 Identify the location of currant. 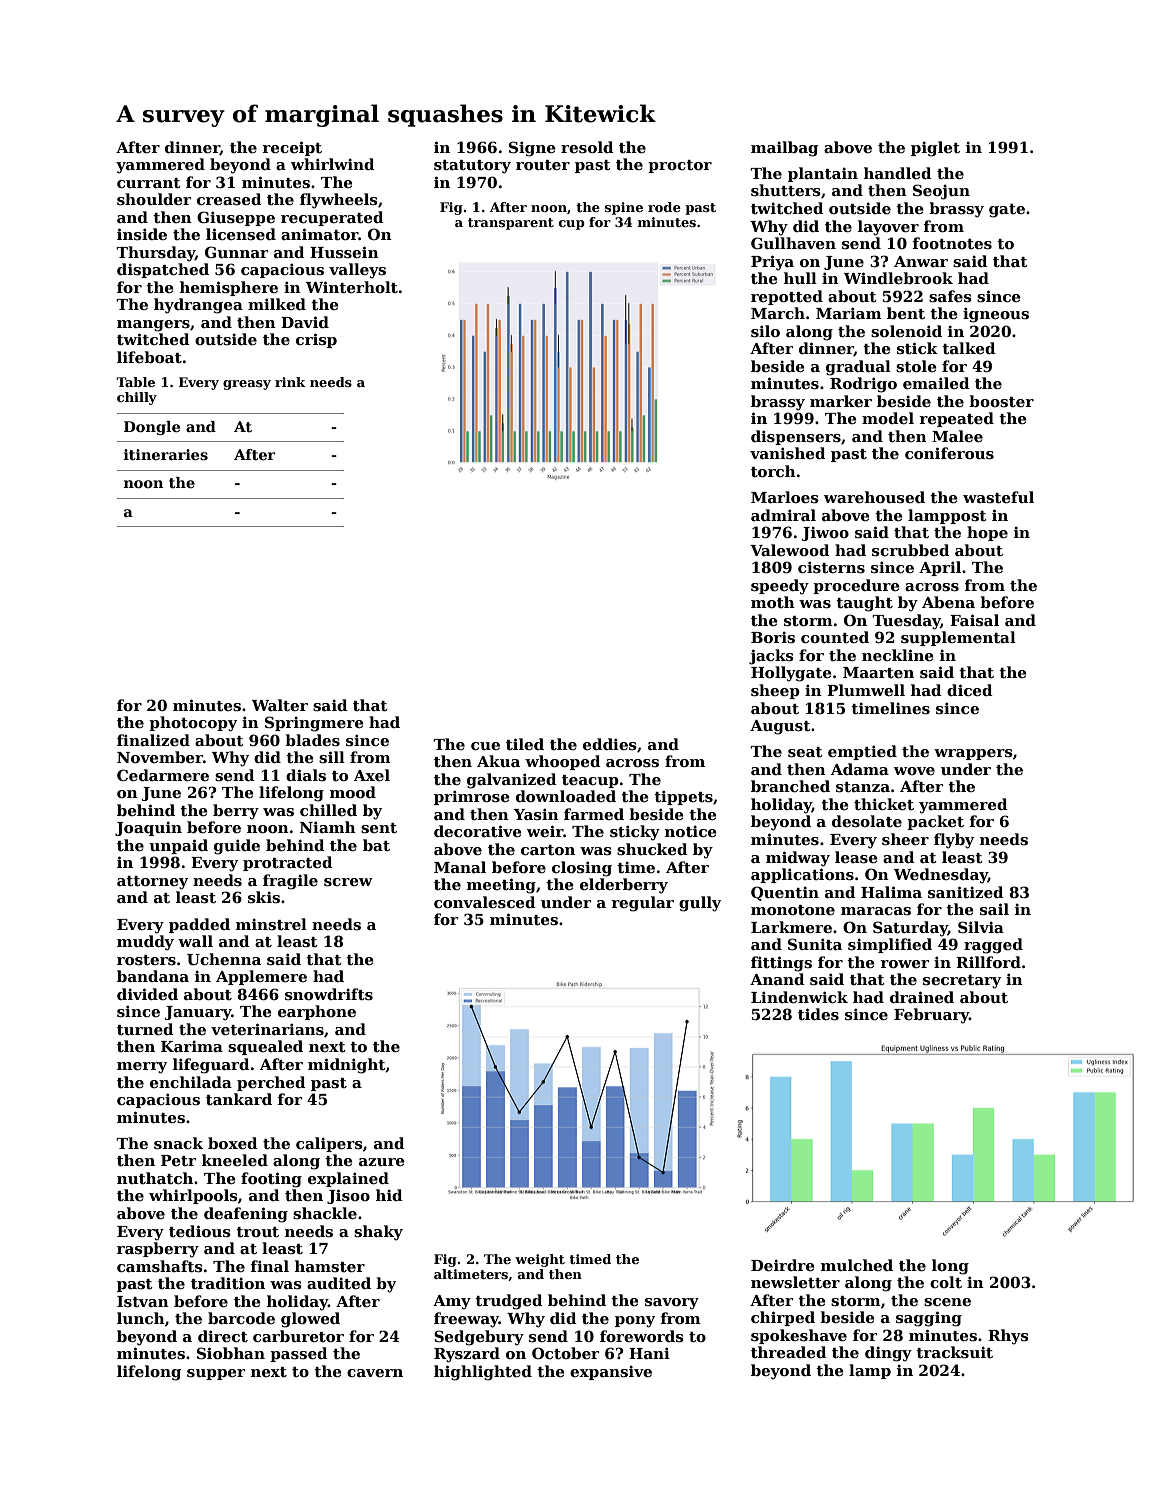
(149, 183).
